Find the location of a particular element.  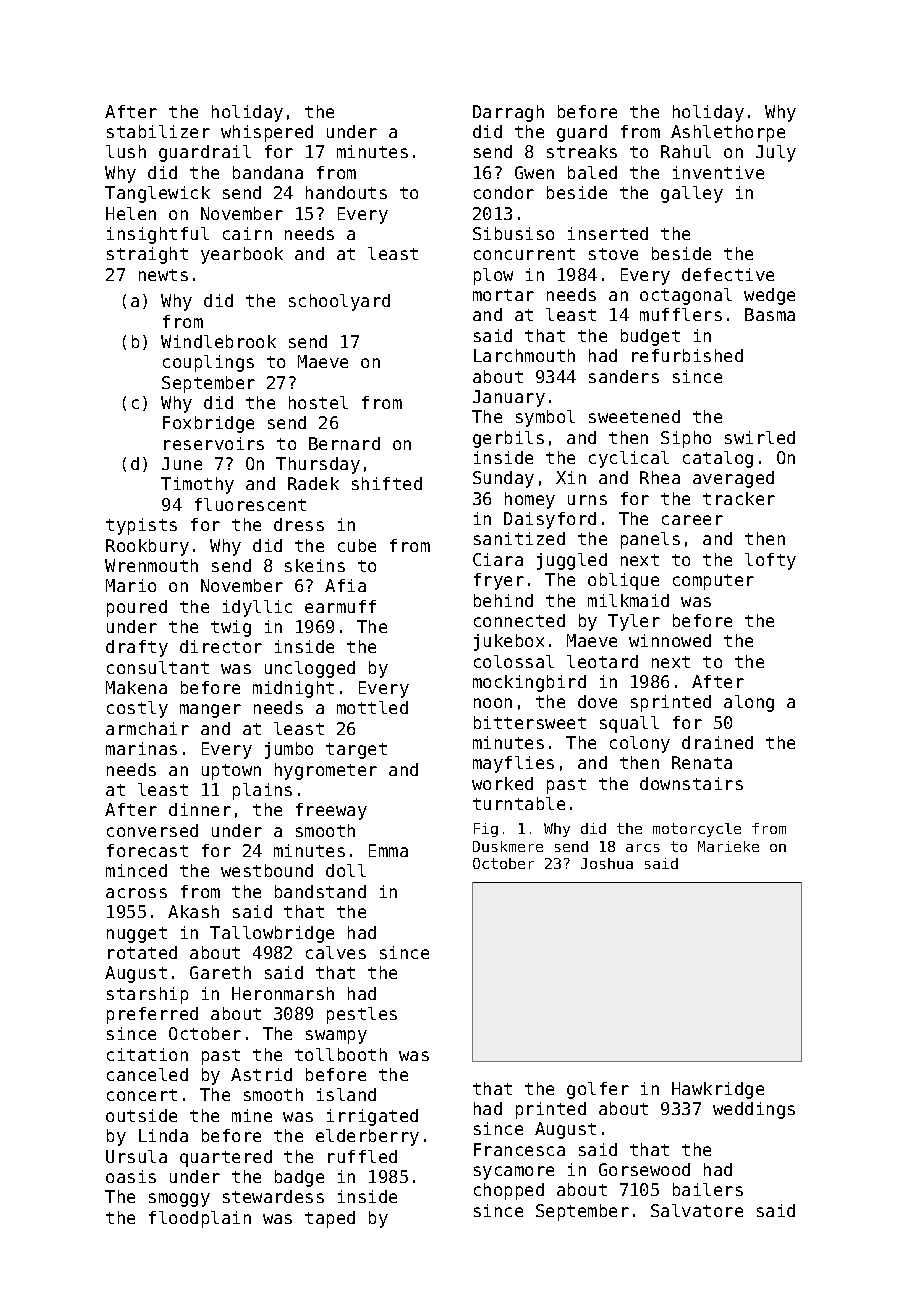

averaged is located at coordinates (733, 479).
